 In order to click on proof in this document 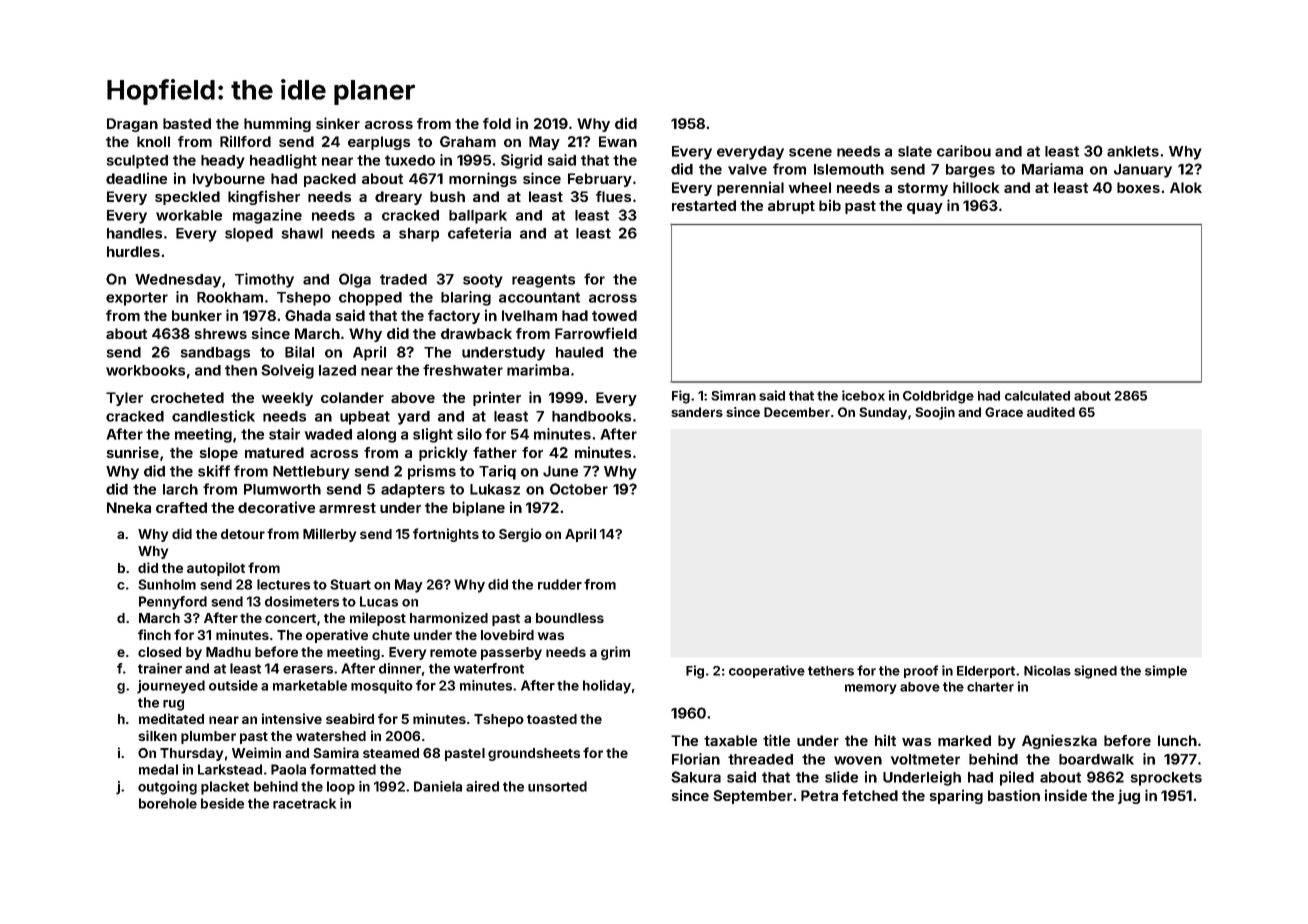, I will do `click(921, 671)`.
